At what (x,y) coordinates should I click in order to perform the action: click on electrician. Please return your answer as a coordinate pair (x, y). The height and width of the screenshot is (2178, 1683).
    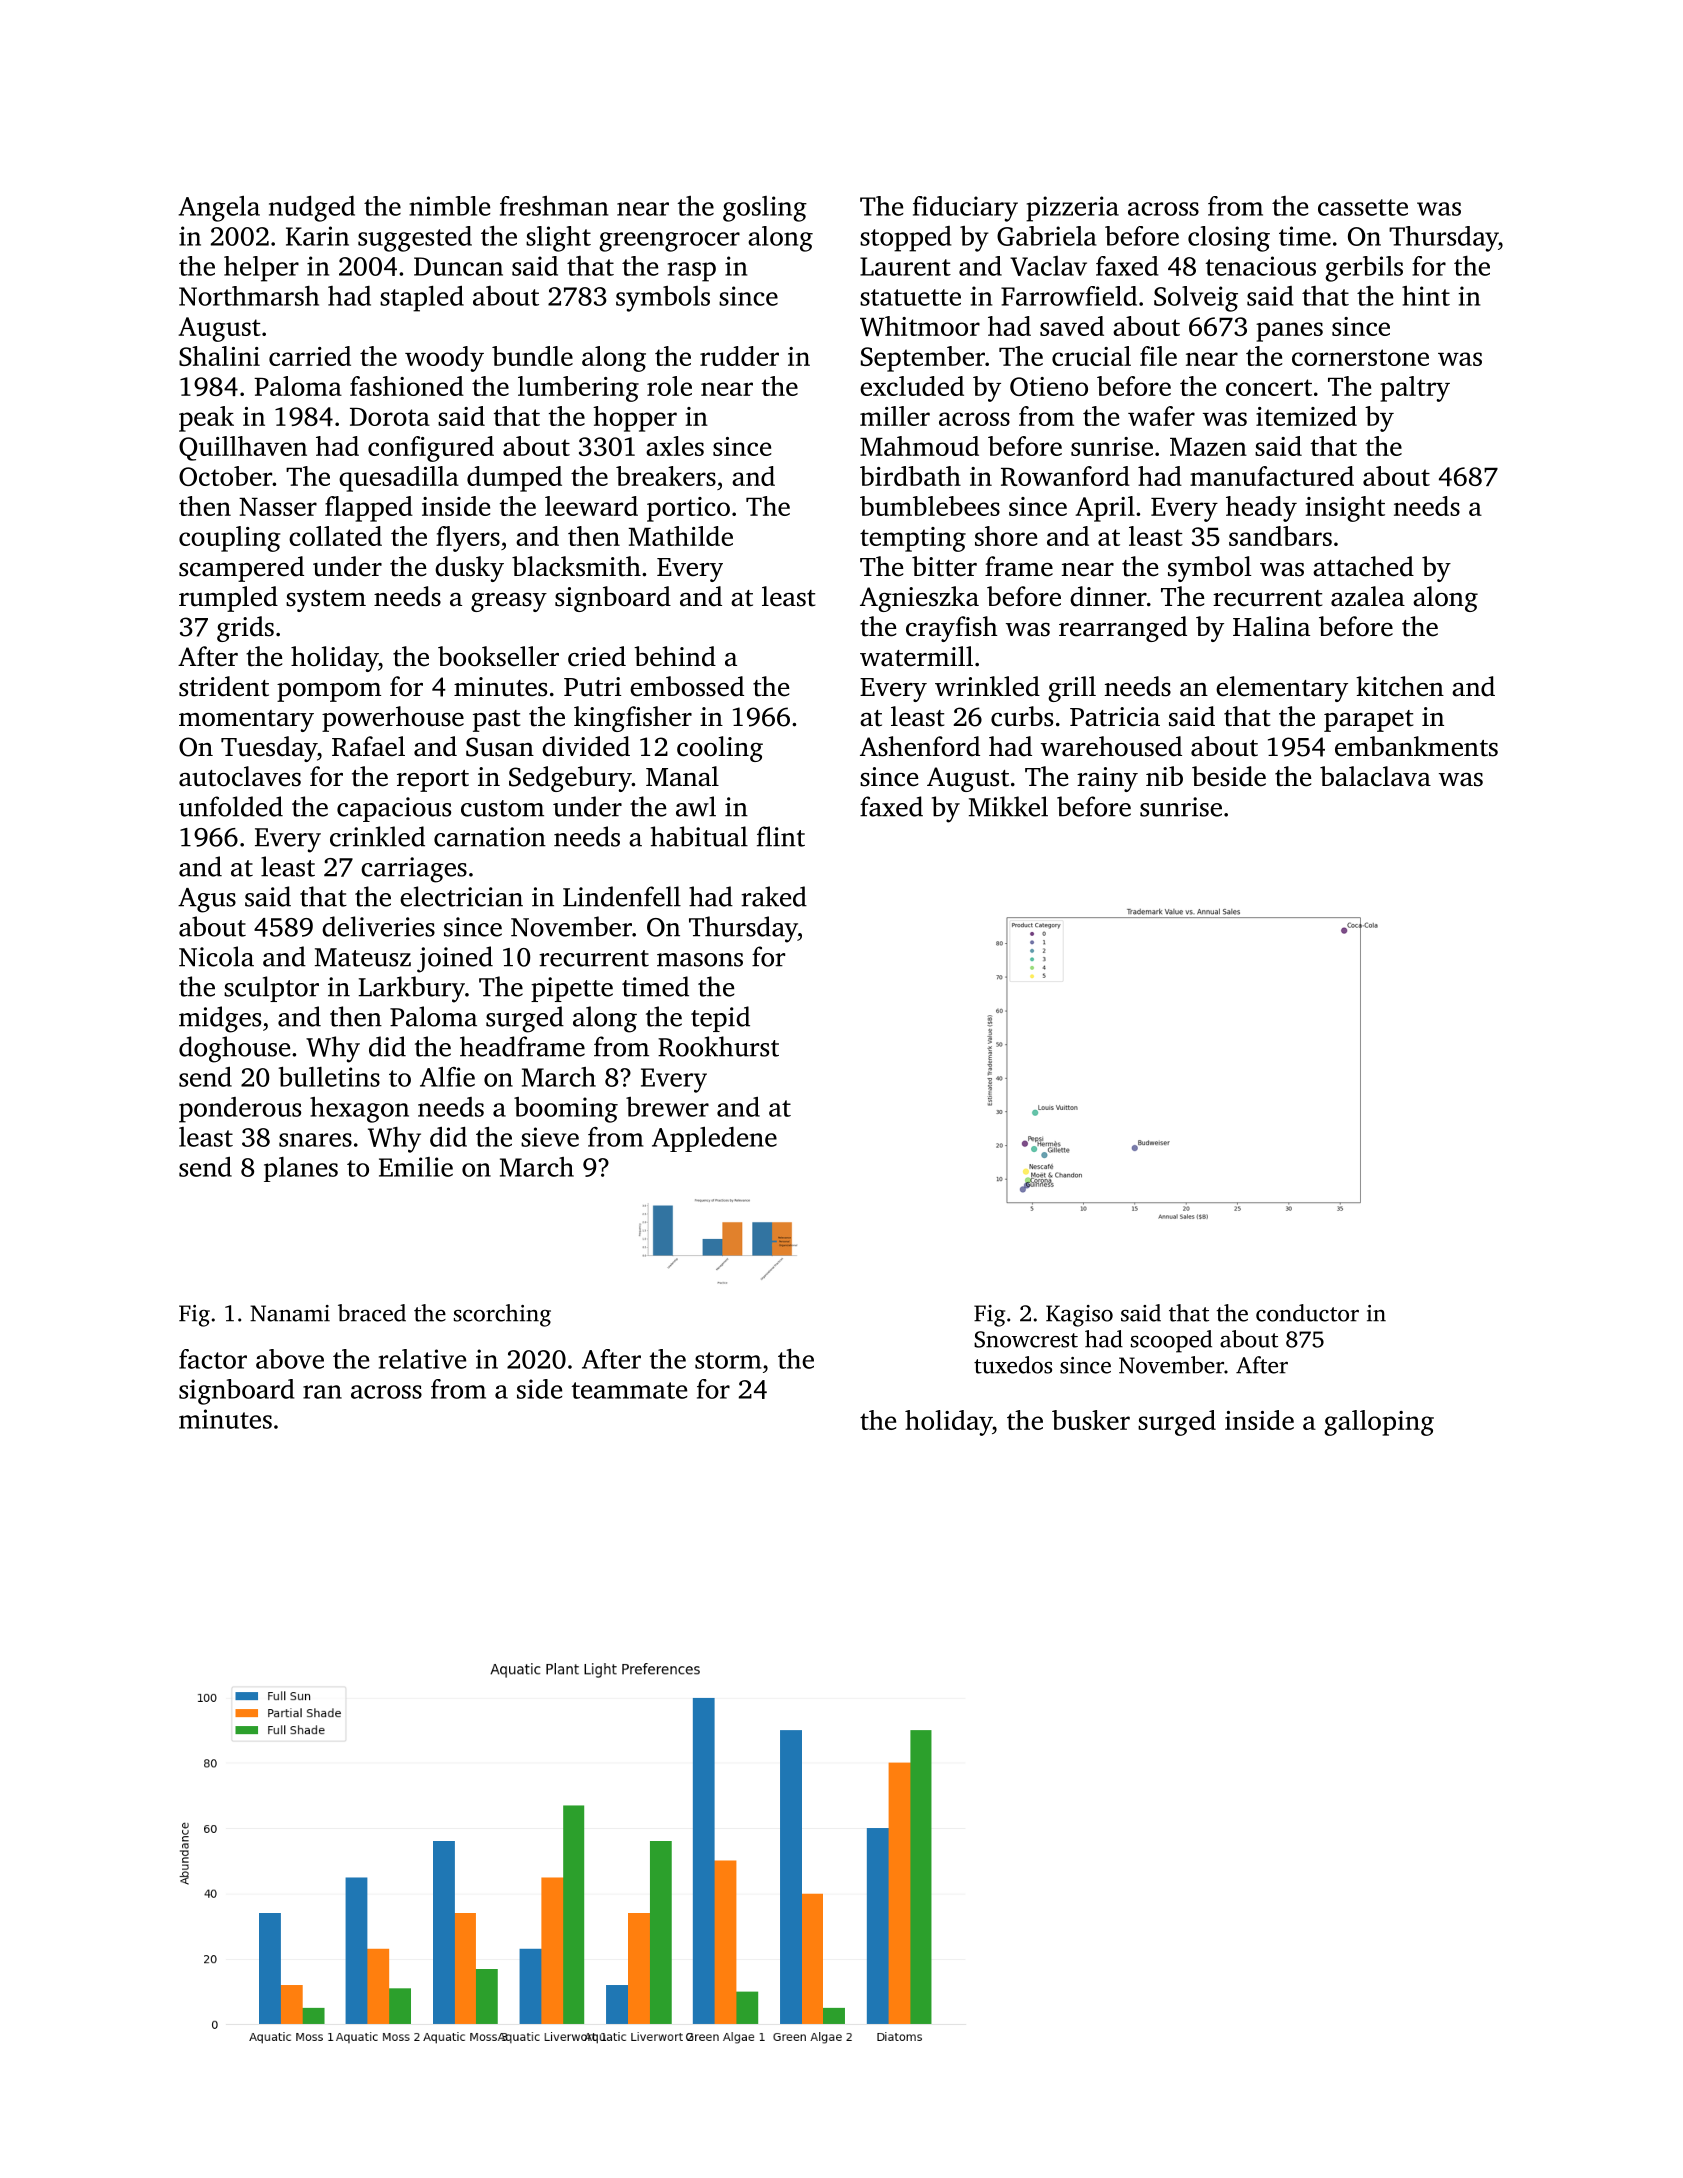
    Looking at the image, I should click on (461, 896).
